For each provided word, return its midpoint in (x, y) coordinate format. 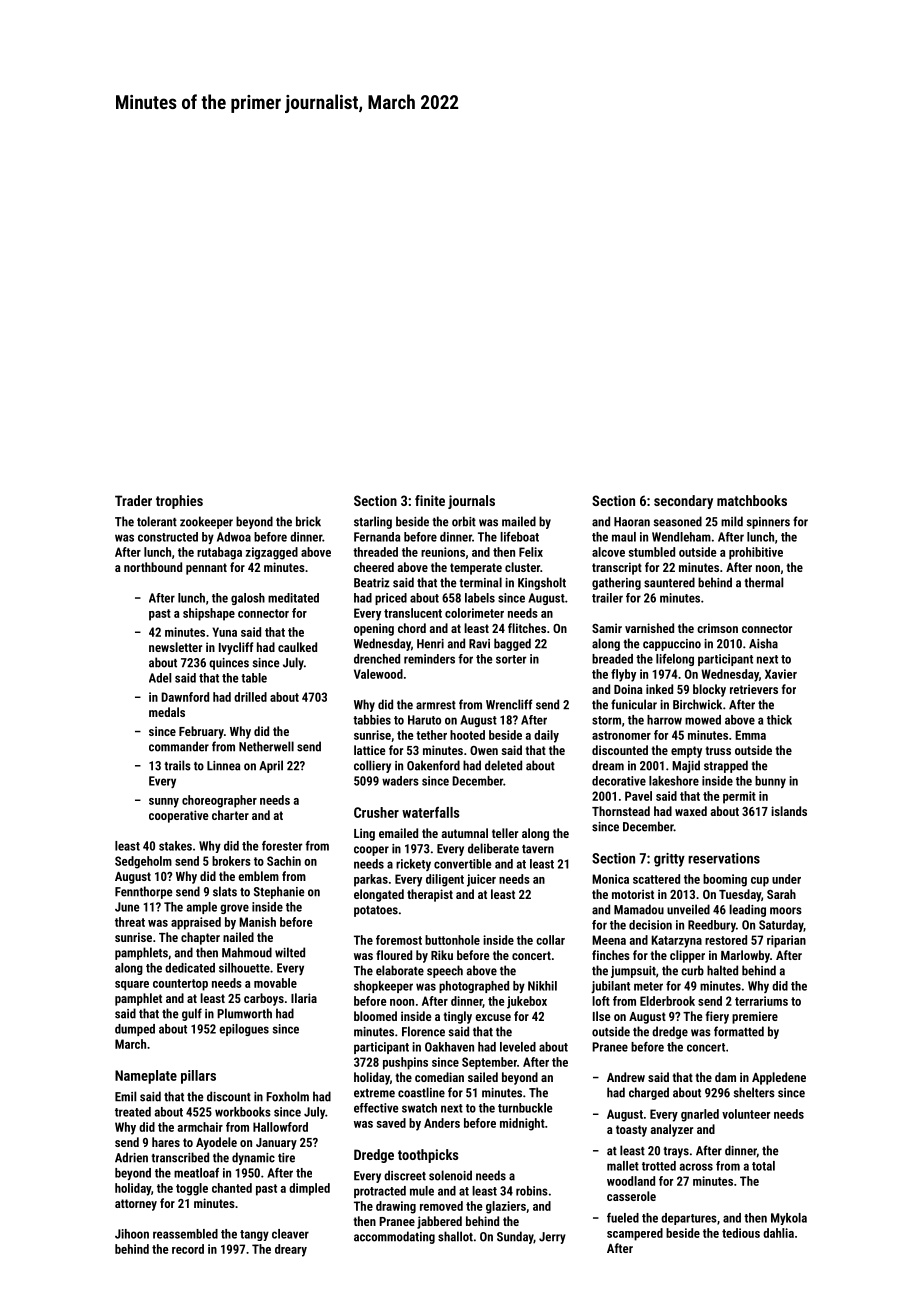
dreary (291, 1250)
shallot (455, 1236)
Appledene (779, 1078)
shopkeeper (383, 987)
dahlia (778, 1233)
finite (430, 500)
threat (130, 922)
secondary (683, 502)
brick (308, 521)
